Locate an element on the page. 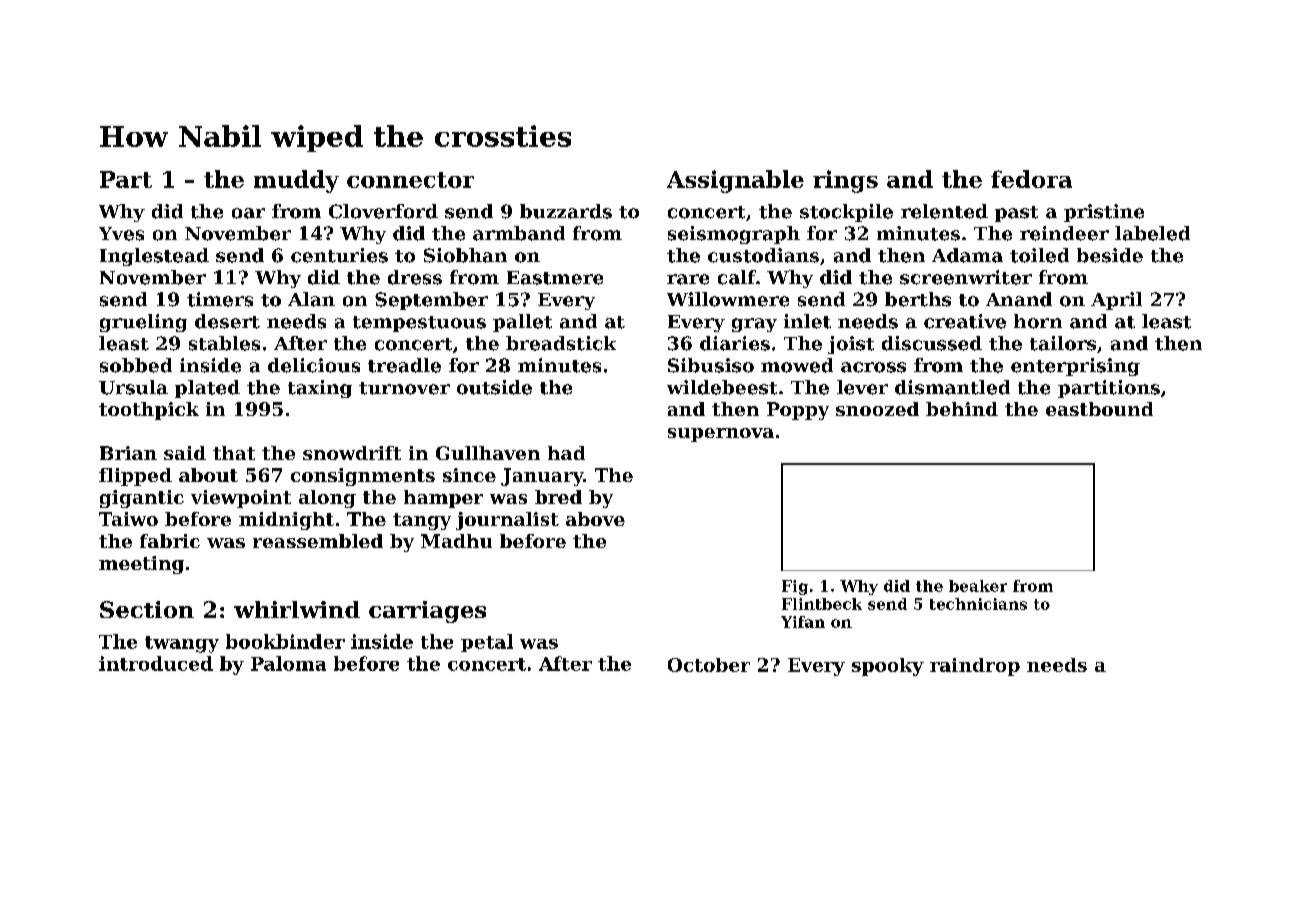 This page has width=1308, height=924. Yves is located at coordinates (121, 234).
